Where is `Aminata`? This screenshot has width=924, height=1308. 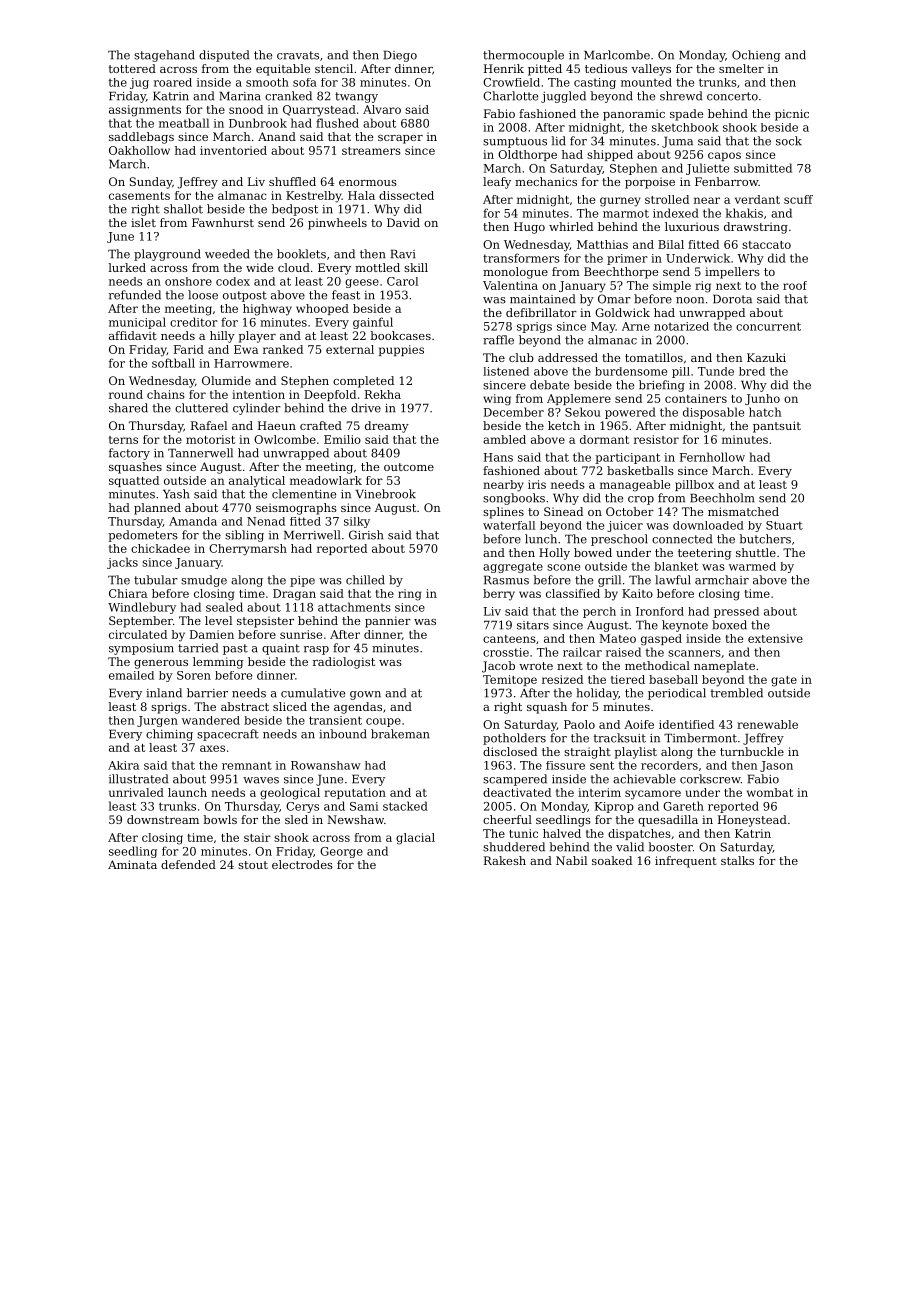 Aminata is located at coordinates (132, 864).
